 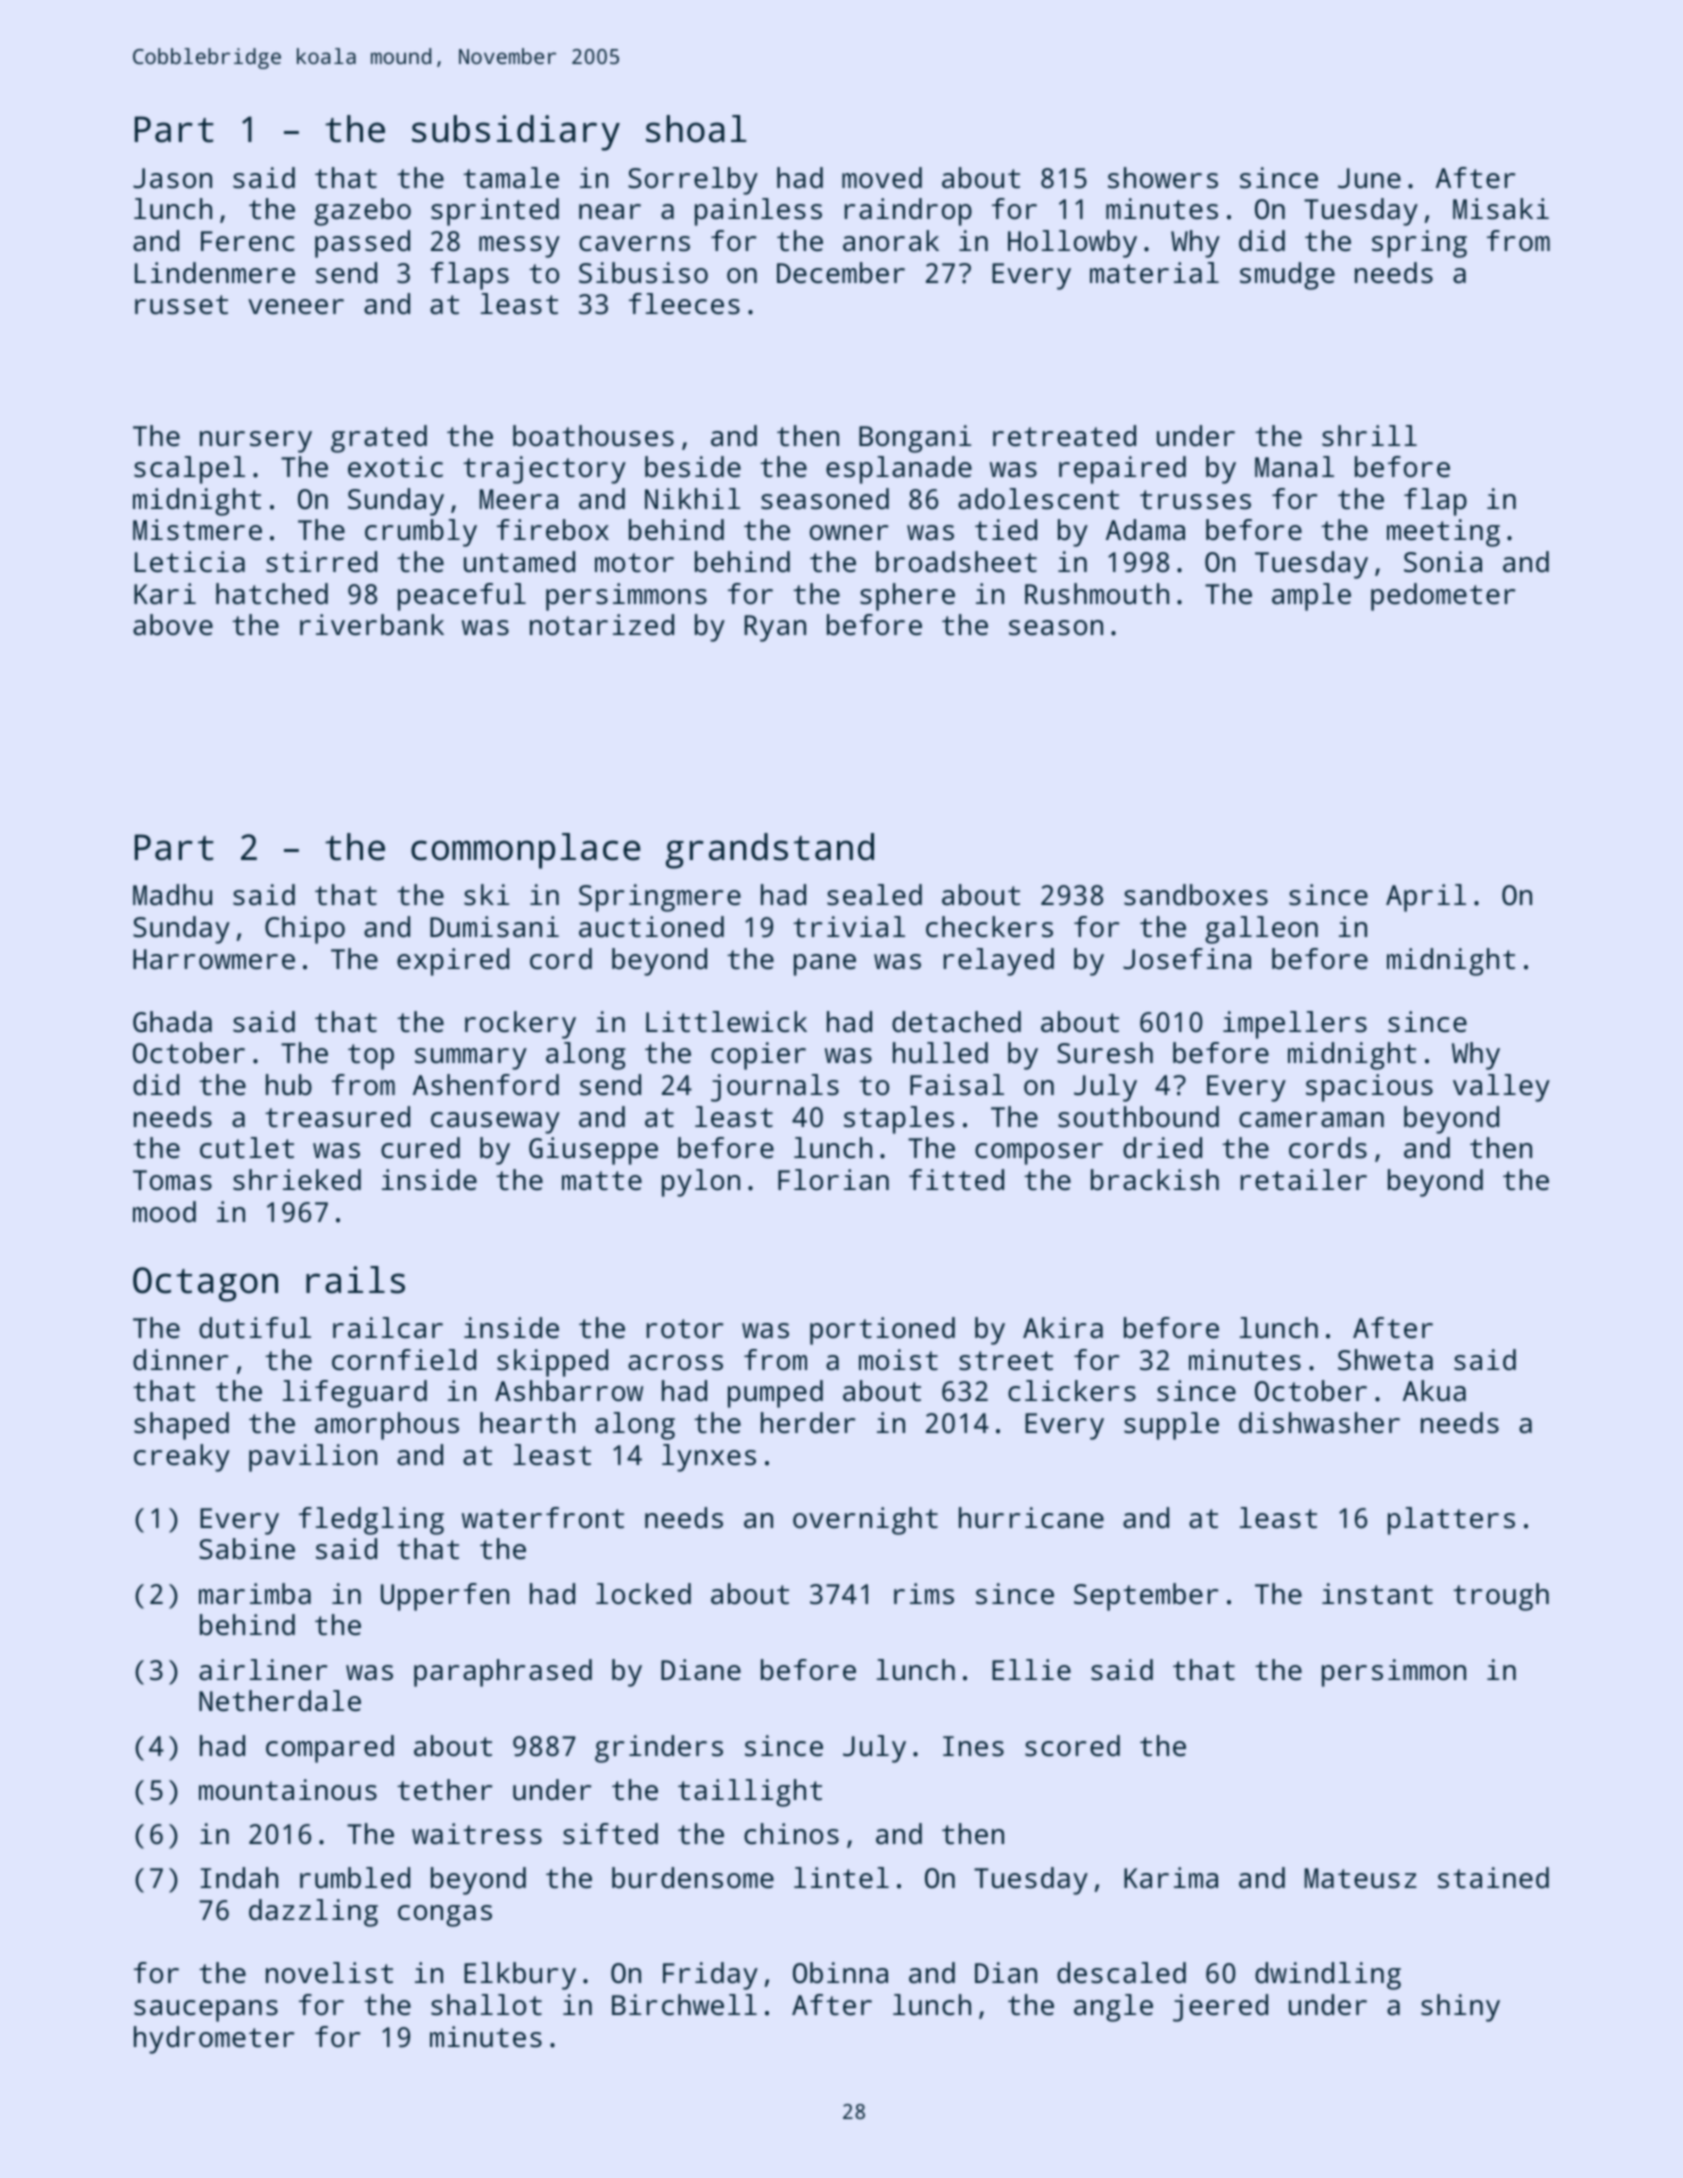 I want to click on Jason, so click(x=172, y=178).
